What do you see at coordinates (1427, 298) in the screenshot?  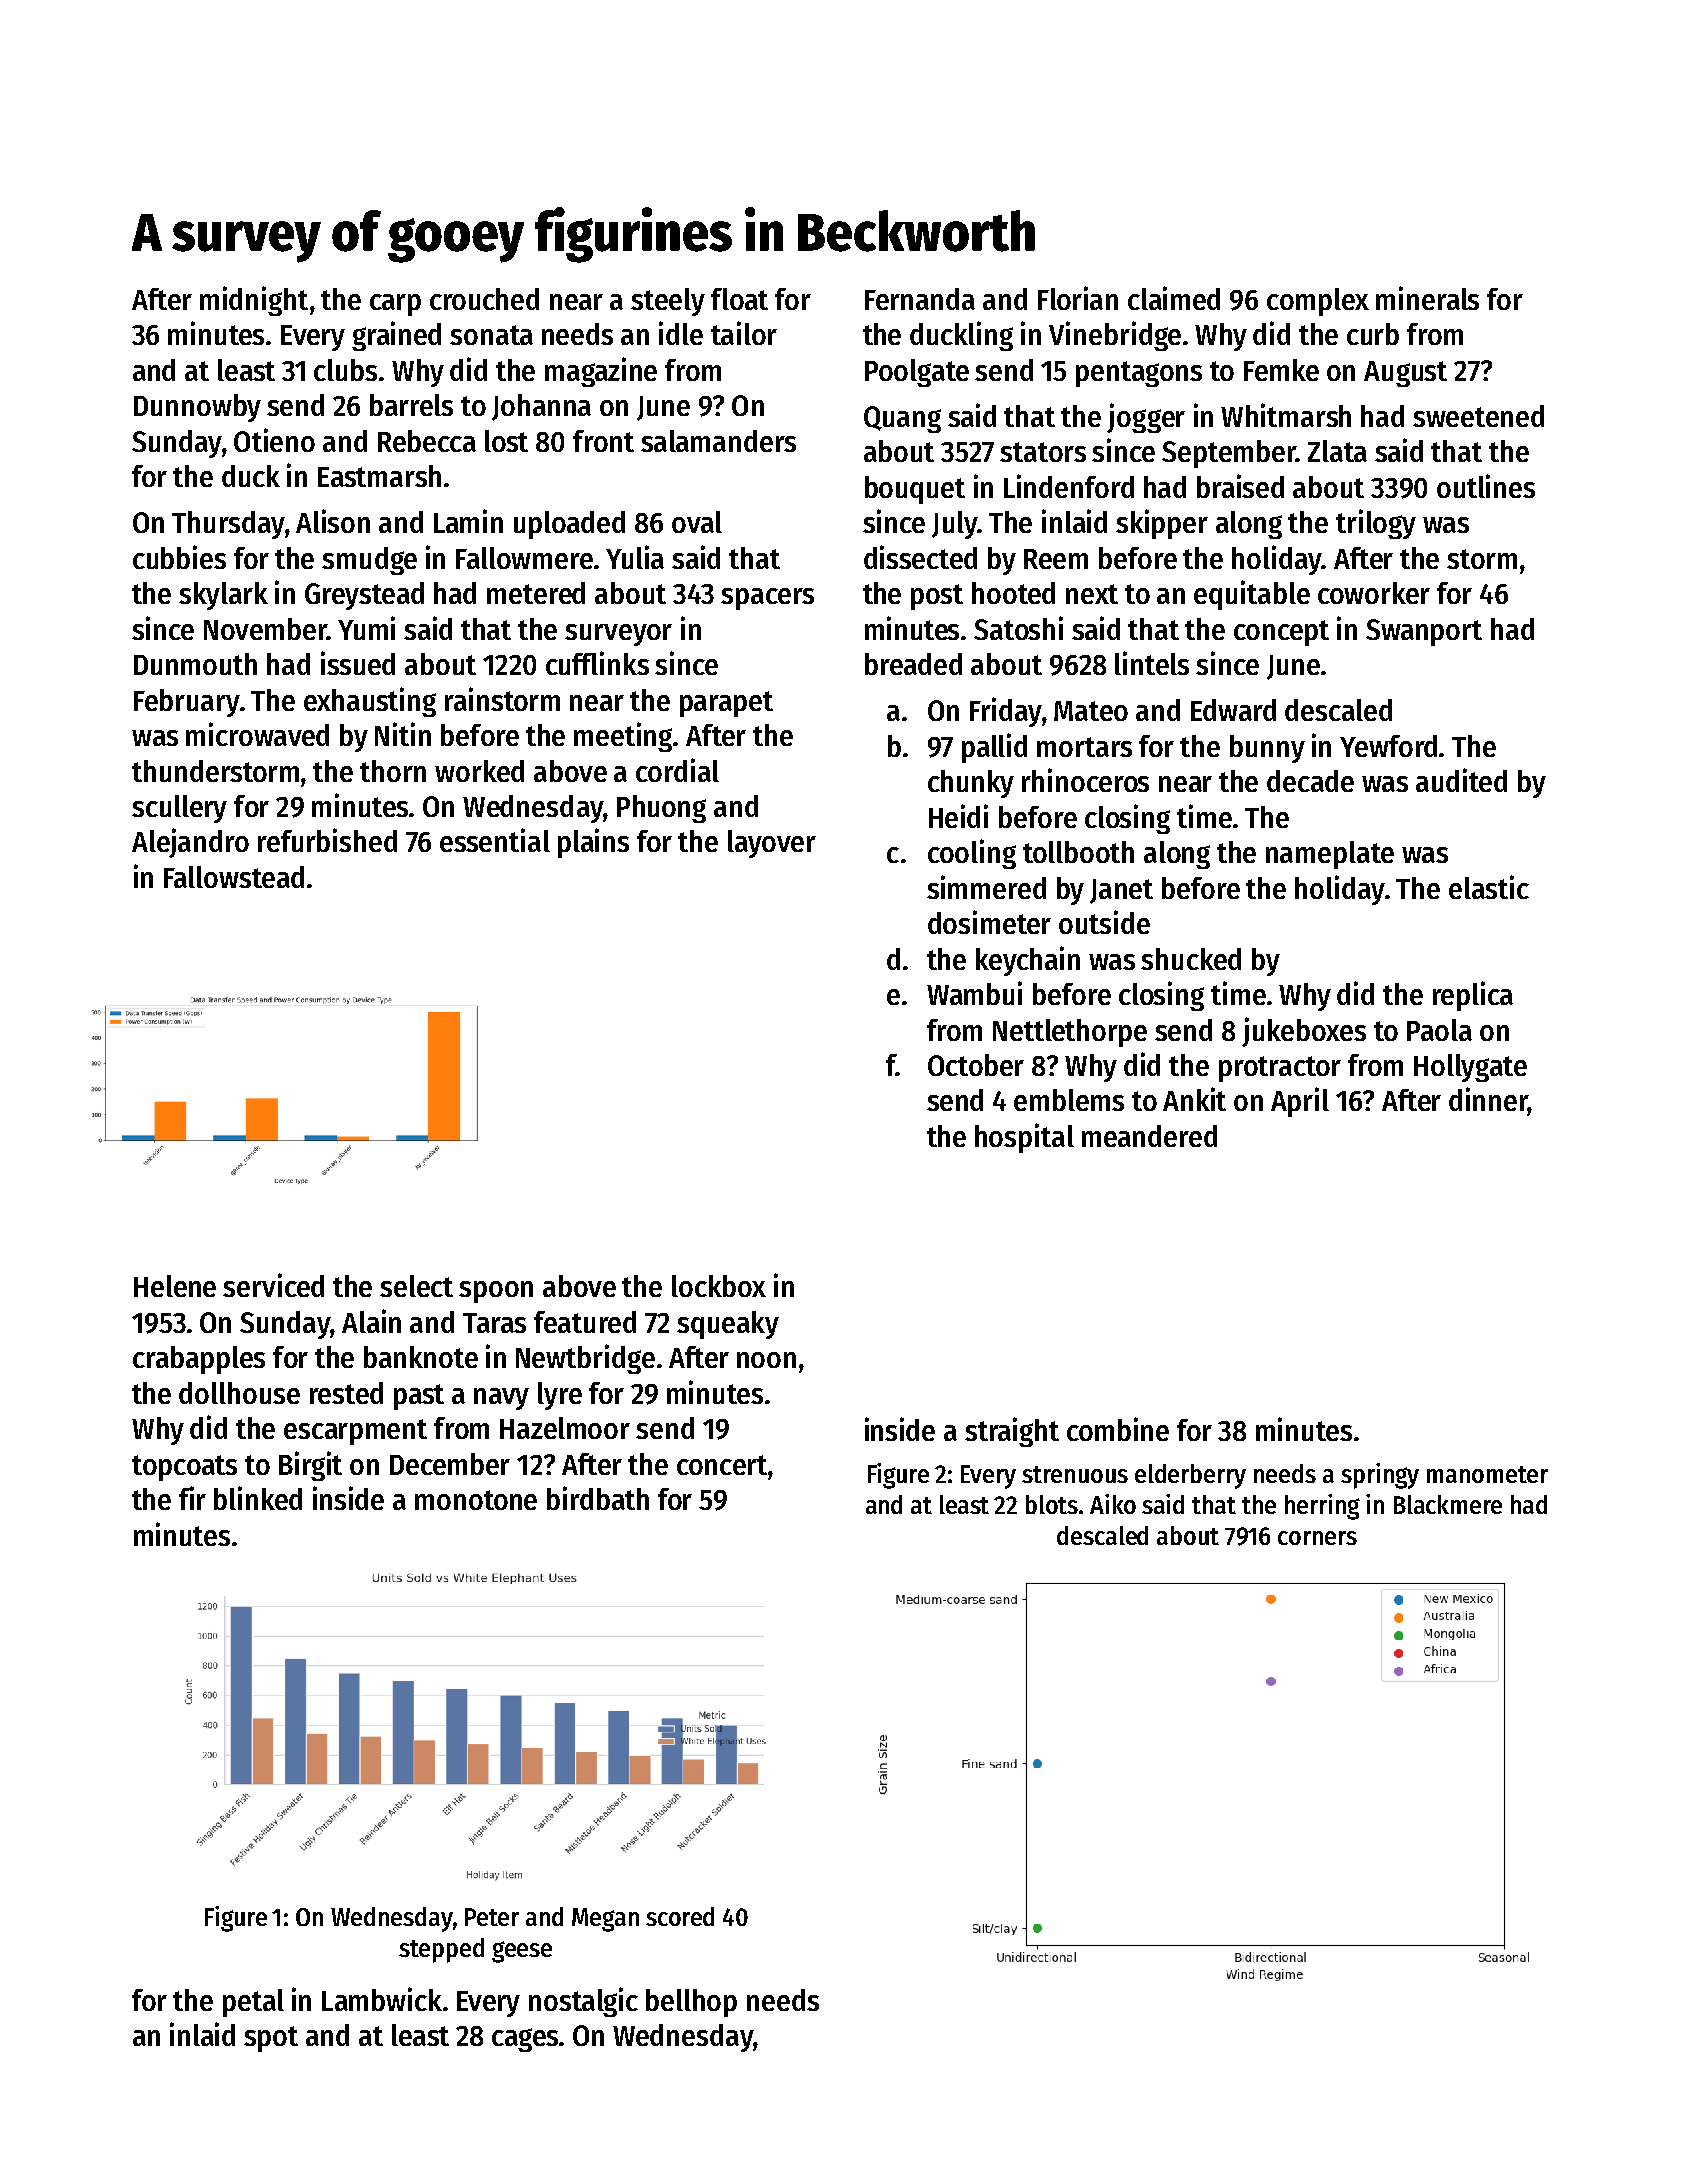 I see `minerals` at bounding box center [1427, 298].
